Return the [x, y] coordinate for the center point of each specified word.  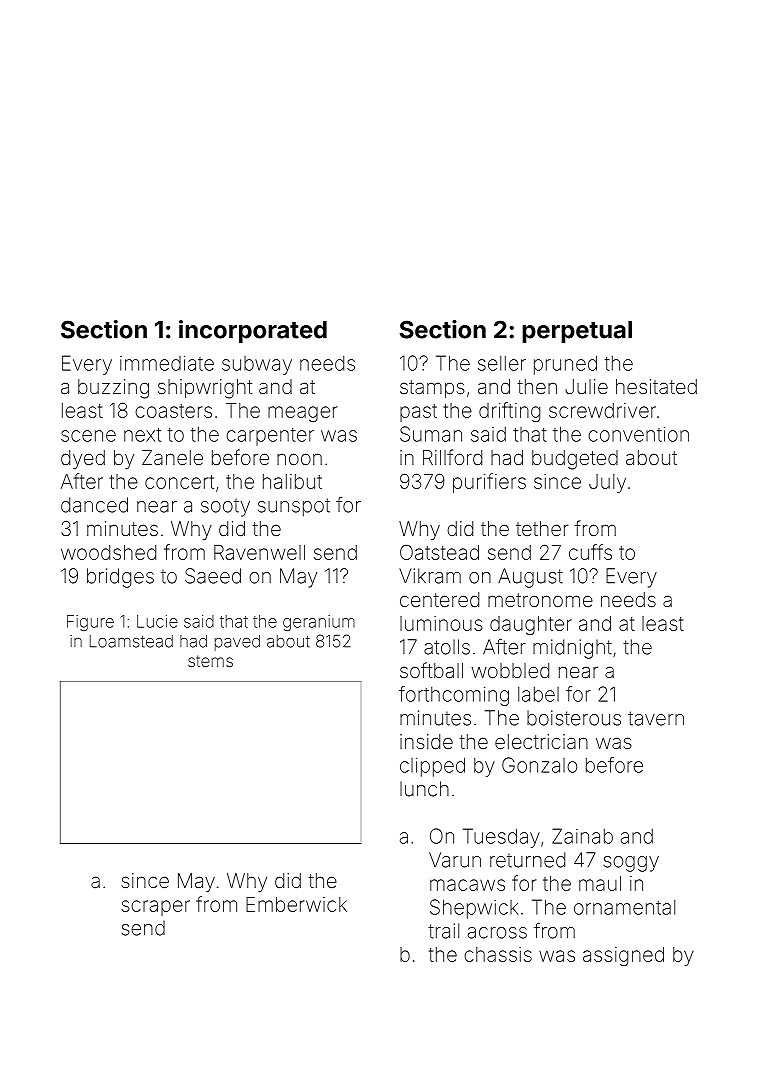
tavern [656, 718]
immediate [167, 363]
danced [94, 505]
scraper [155, 908]
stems [210, 661]
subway [257, 365]
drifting [509, 412]
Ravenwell [259, 552]
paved [237, 643]
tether [542, 528]
